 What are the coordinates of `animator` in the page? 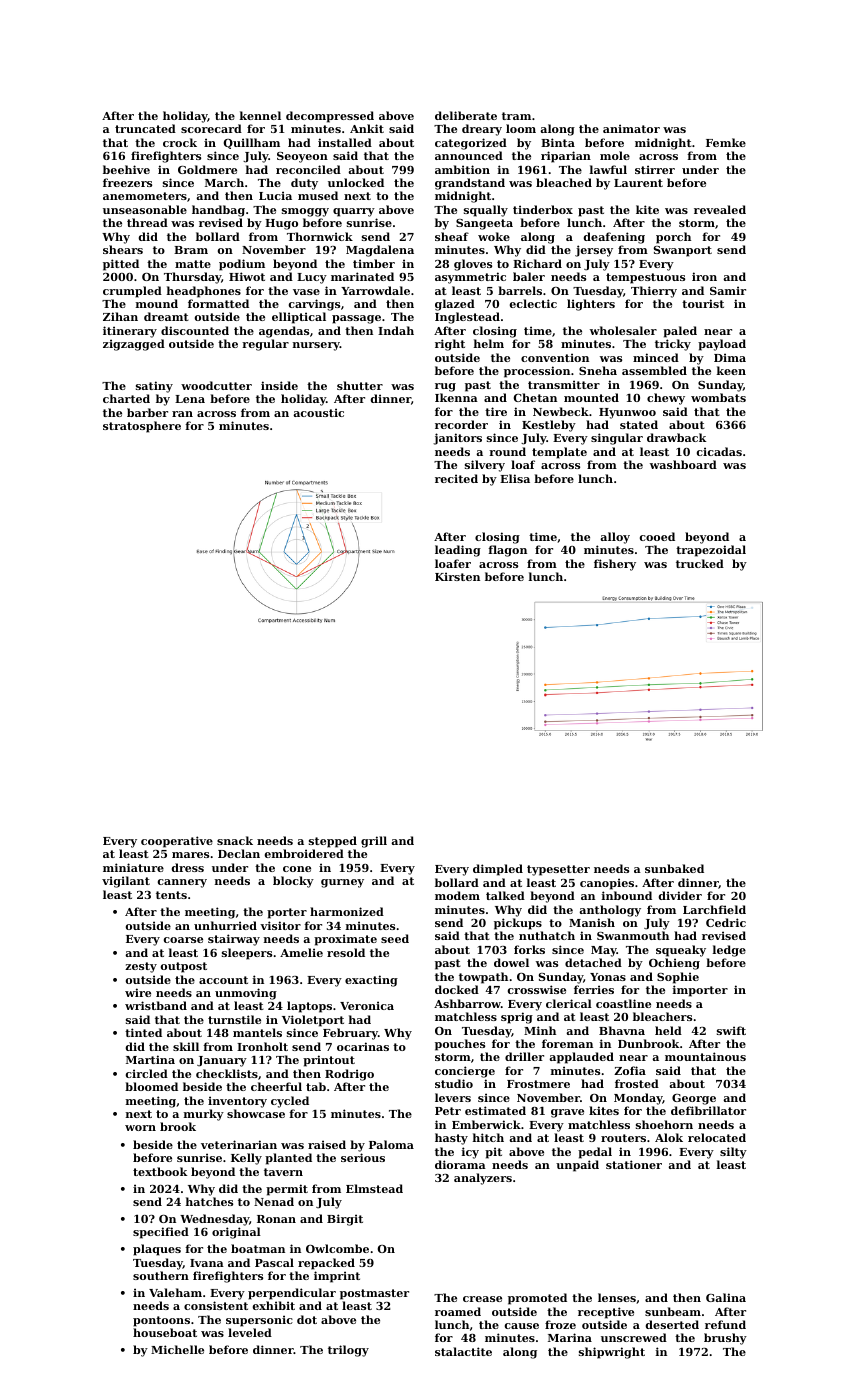 It's located at (631, 128).
